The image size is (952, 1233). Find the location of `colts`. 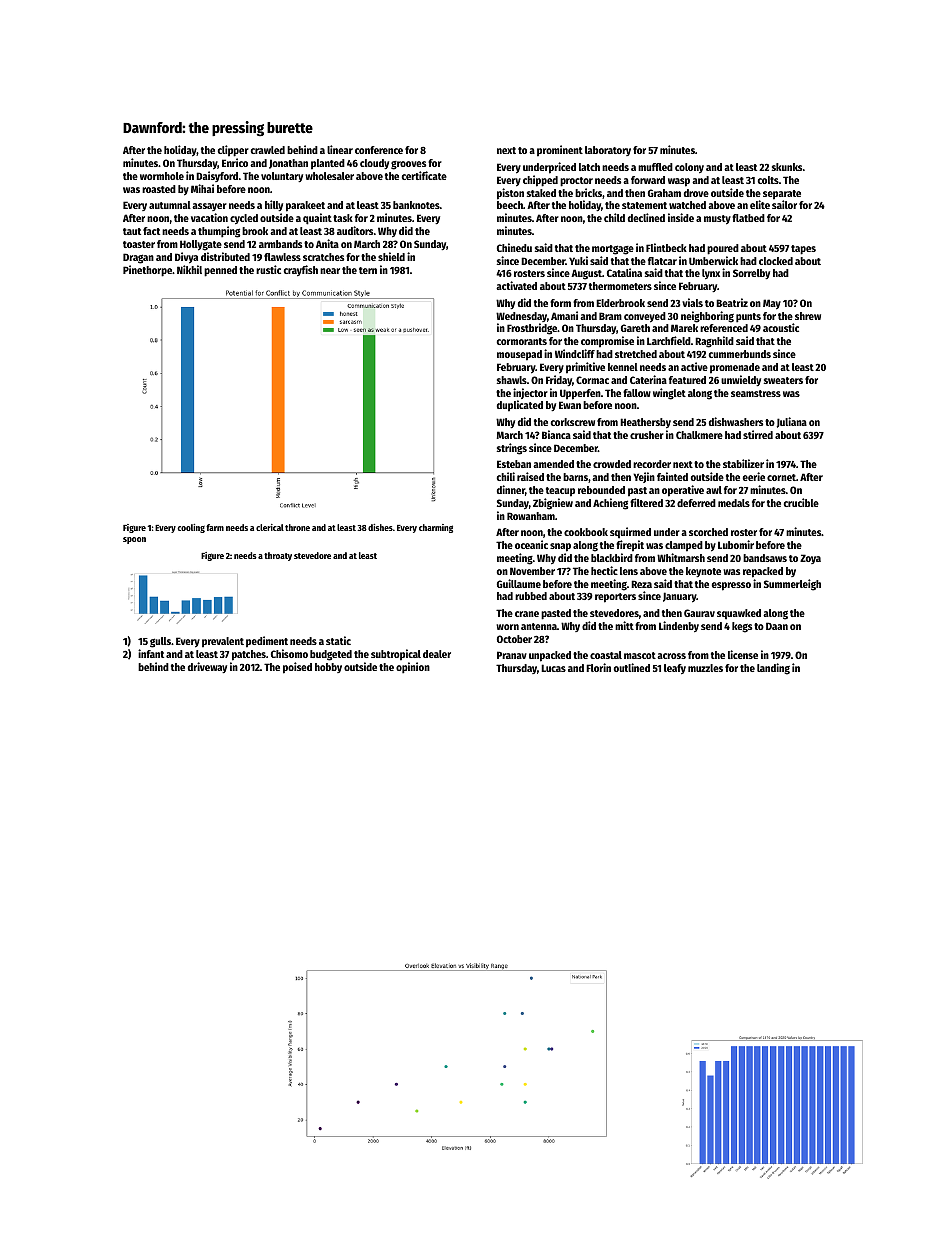

colts is located at coordinates (768, 180).
